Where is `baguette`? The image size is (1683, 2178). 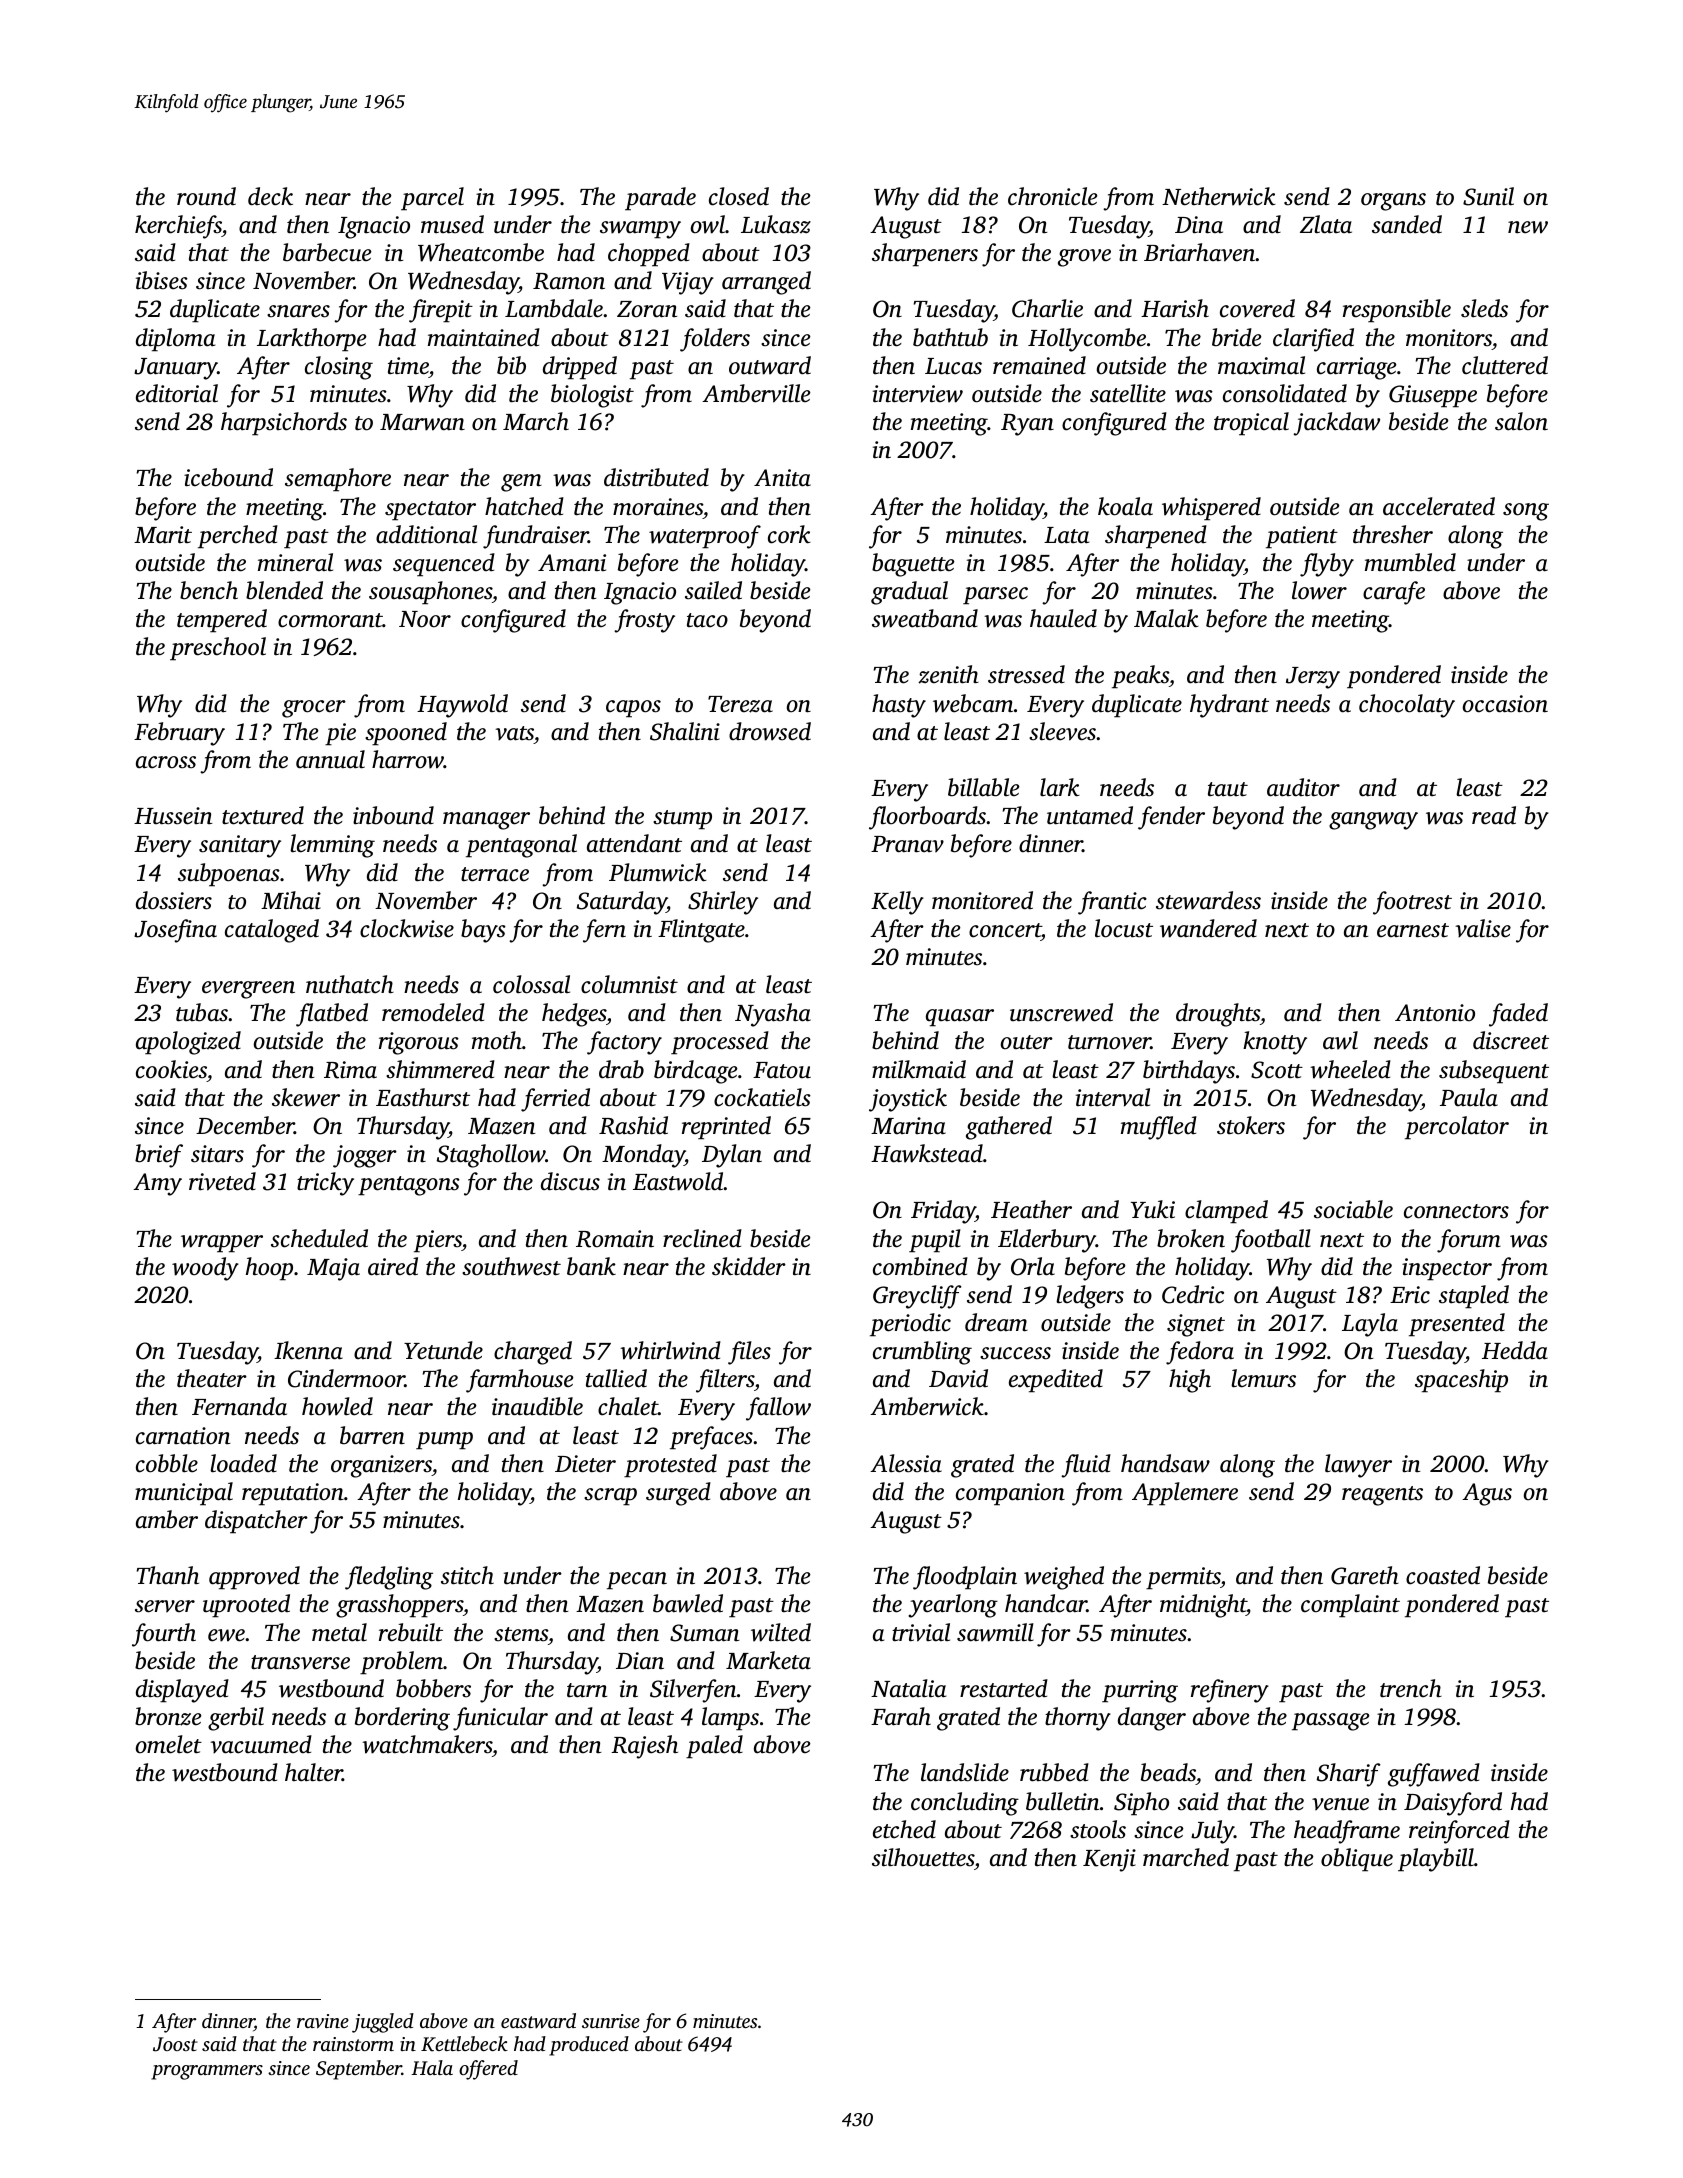
baguette is located at coordinates (913, 565).
